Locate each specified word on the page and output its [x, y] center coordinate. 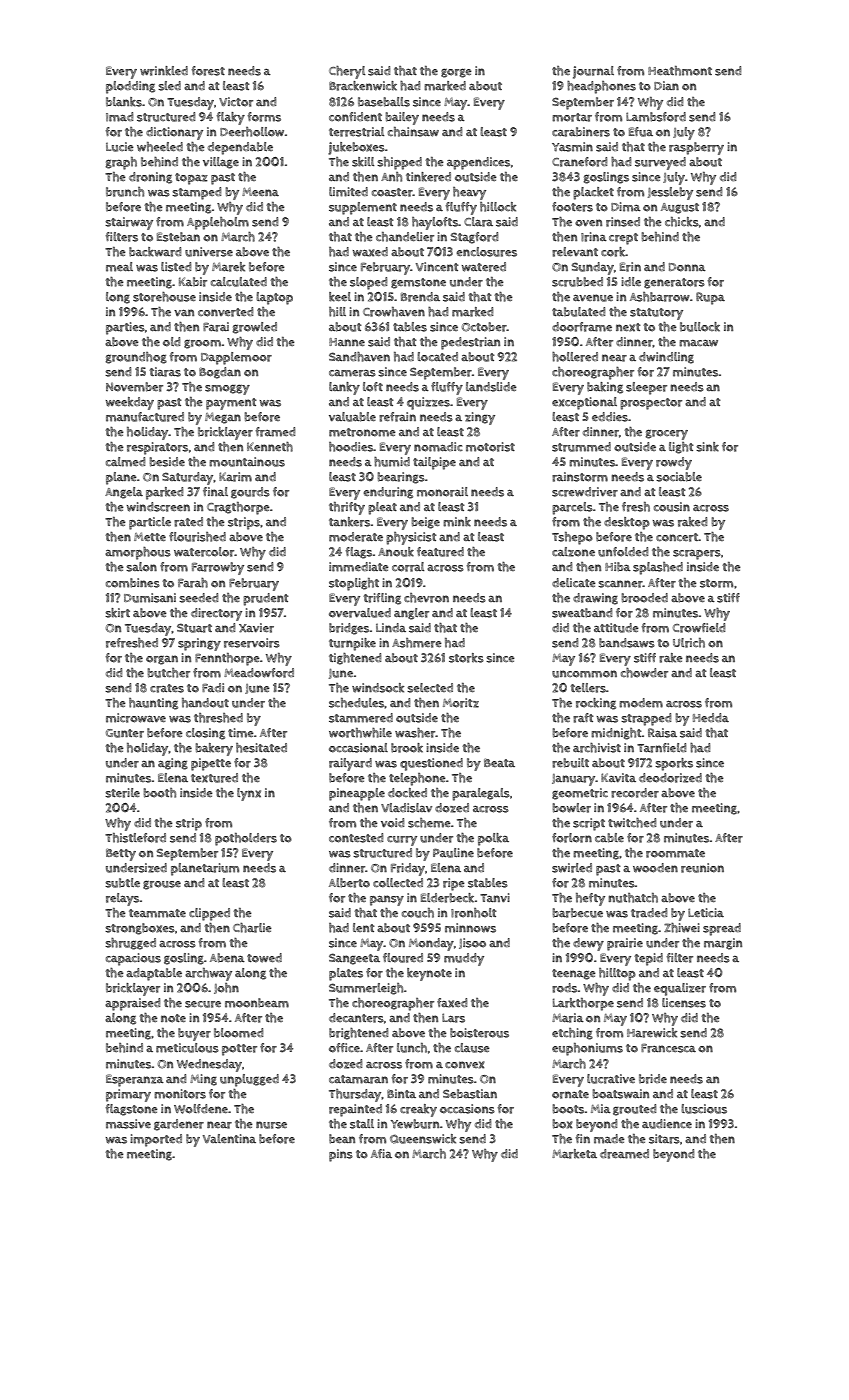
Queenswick [423, 1139]
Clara [478, 222]
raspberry [696, 148]
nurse [271, 1125]
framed [275, 432]
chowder [644, 673]
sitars [664, 1139]
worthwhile [360, 733]
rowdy [674, 463]
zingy [480, 418]
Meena [260, 192]
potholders [246, 839]
